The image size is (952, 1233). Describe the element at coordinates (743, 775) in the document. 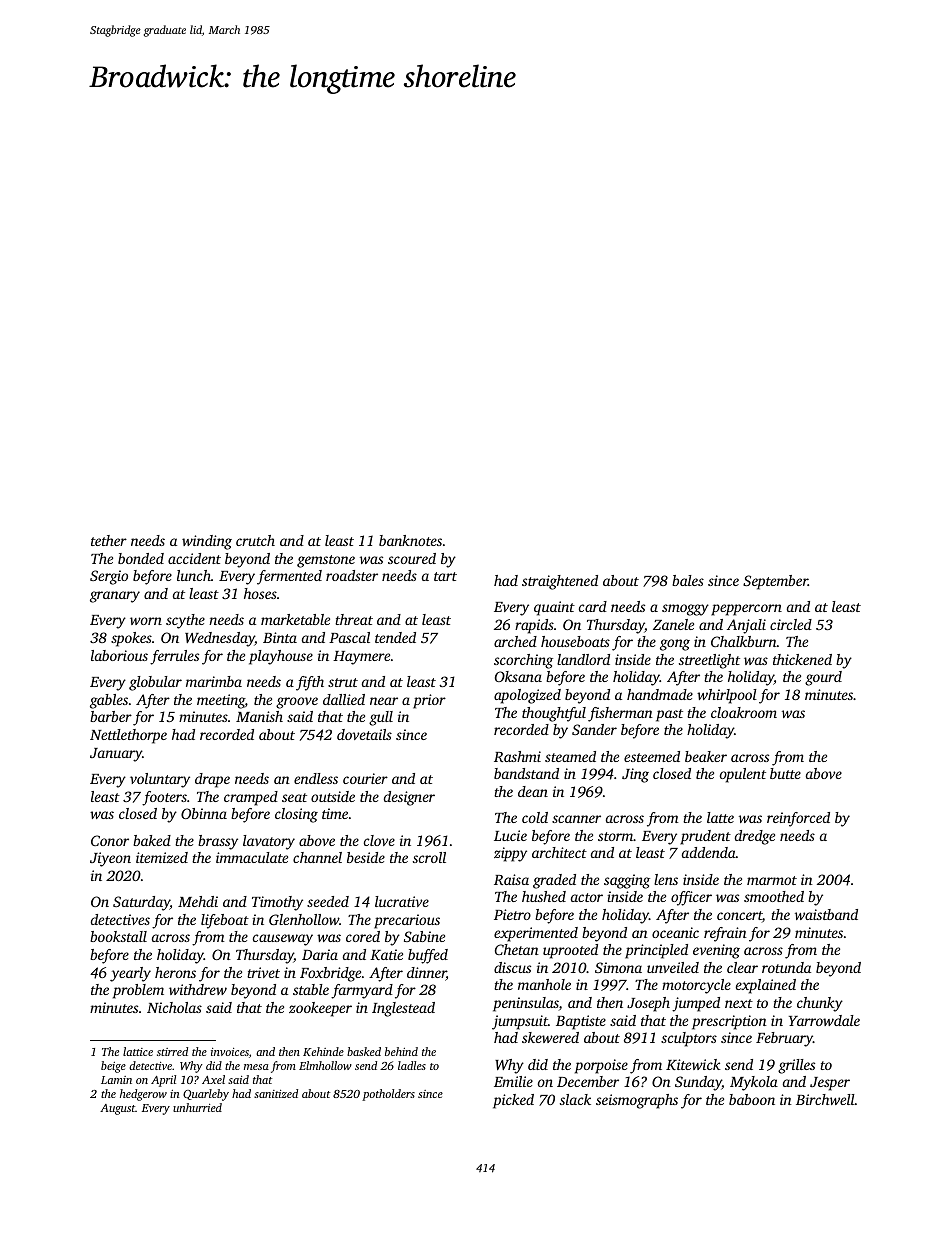

I see `opulent` at that location.
